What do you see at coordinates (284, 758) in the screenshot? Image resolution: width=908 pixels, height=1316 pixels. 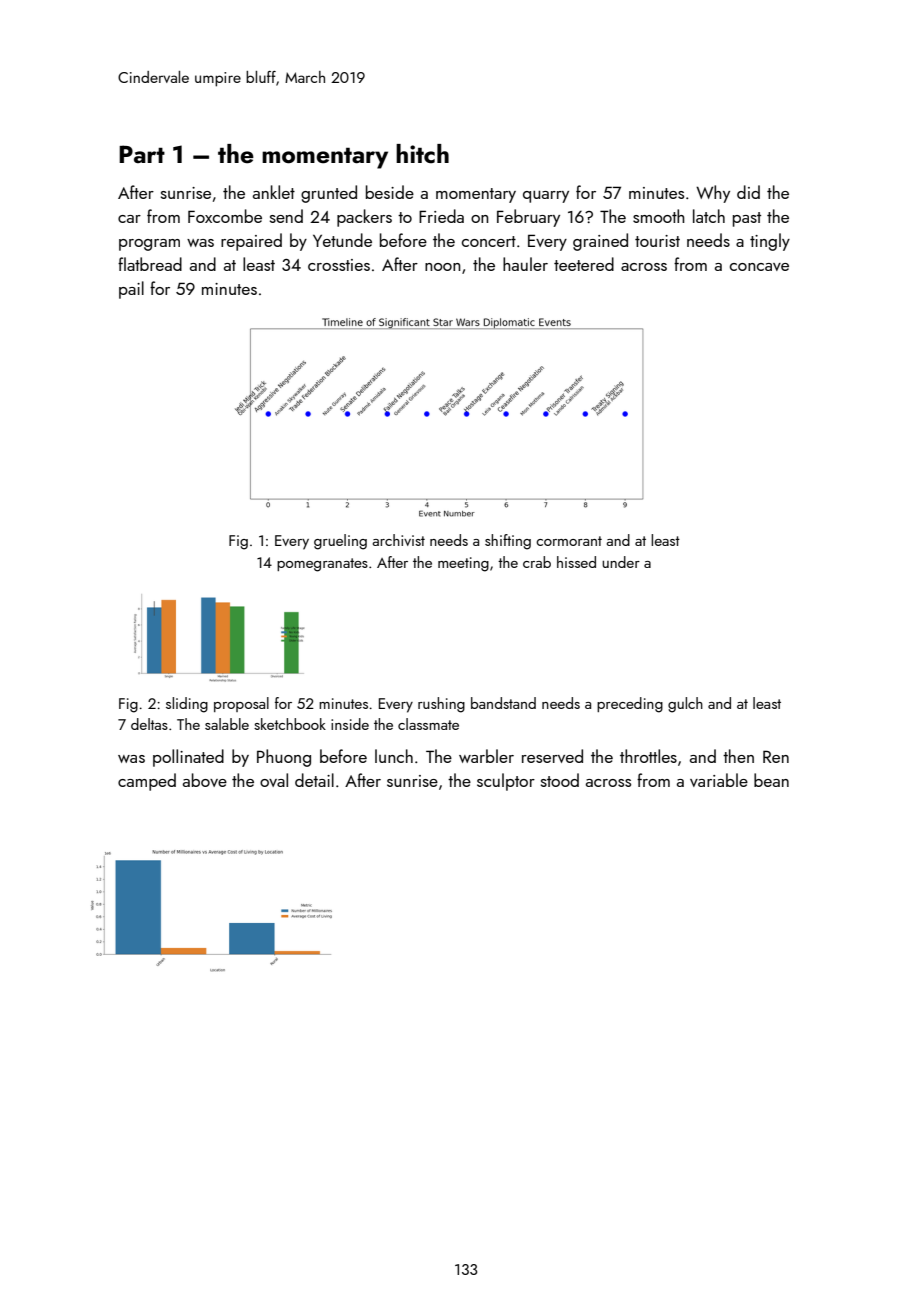 I see `Phuong` at bounding box center [284, 758].
